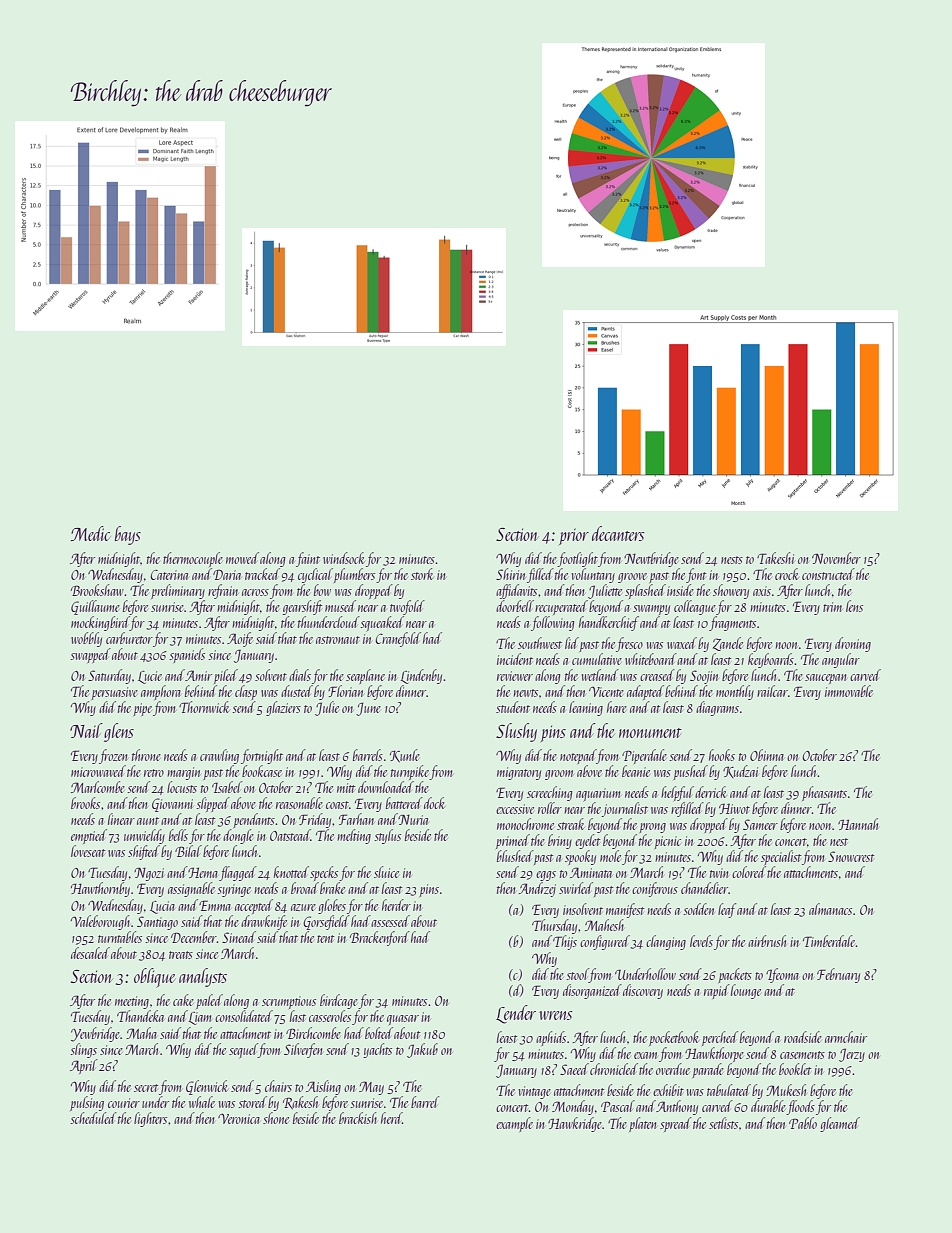 The height and width of the image is (1233, 952). Describe the element at coordinates (95, 607) in the image. I see `Guillaume` at that location.
